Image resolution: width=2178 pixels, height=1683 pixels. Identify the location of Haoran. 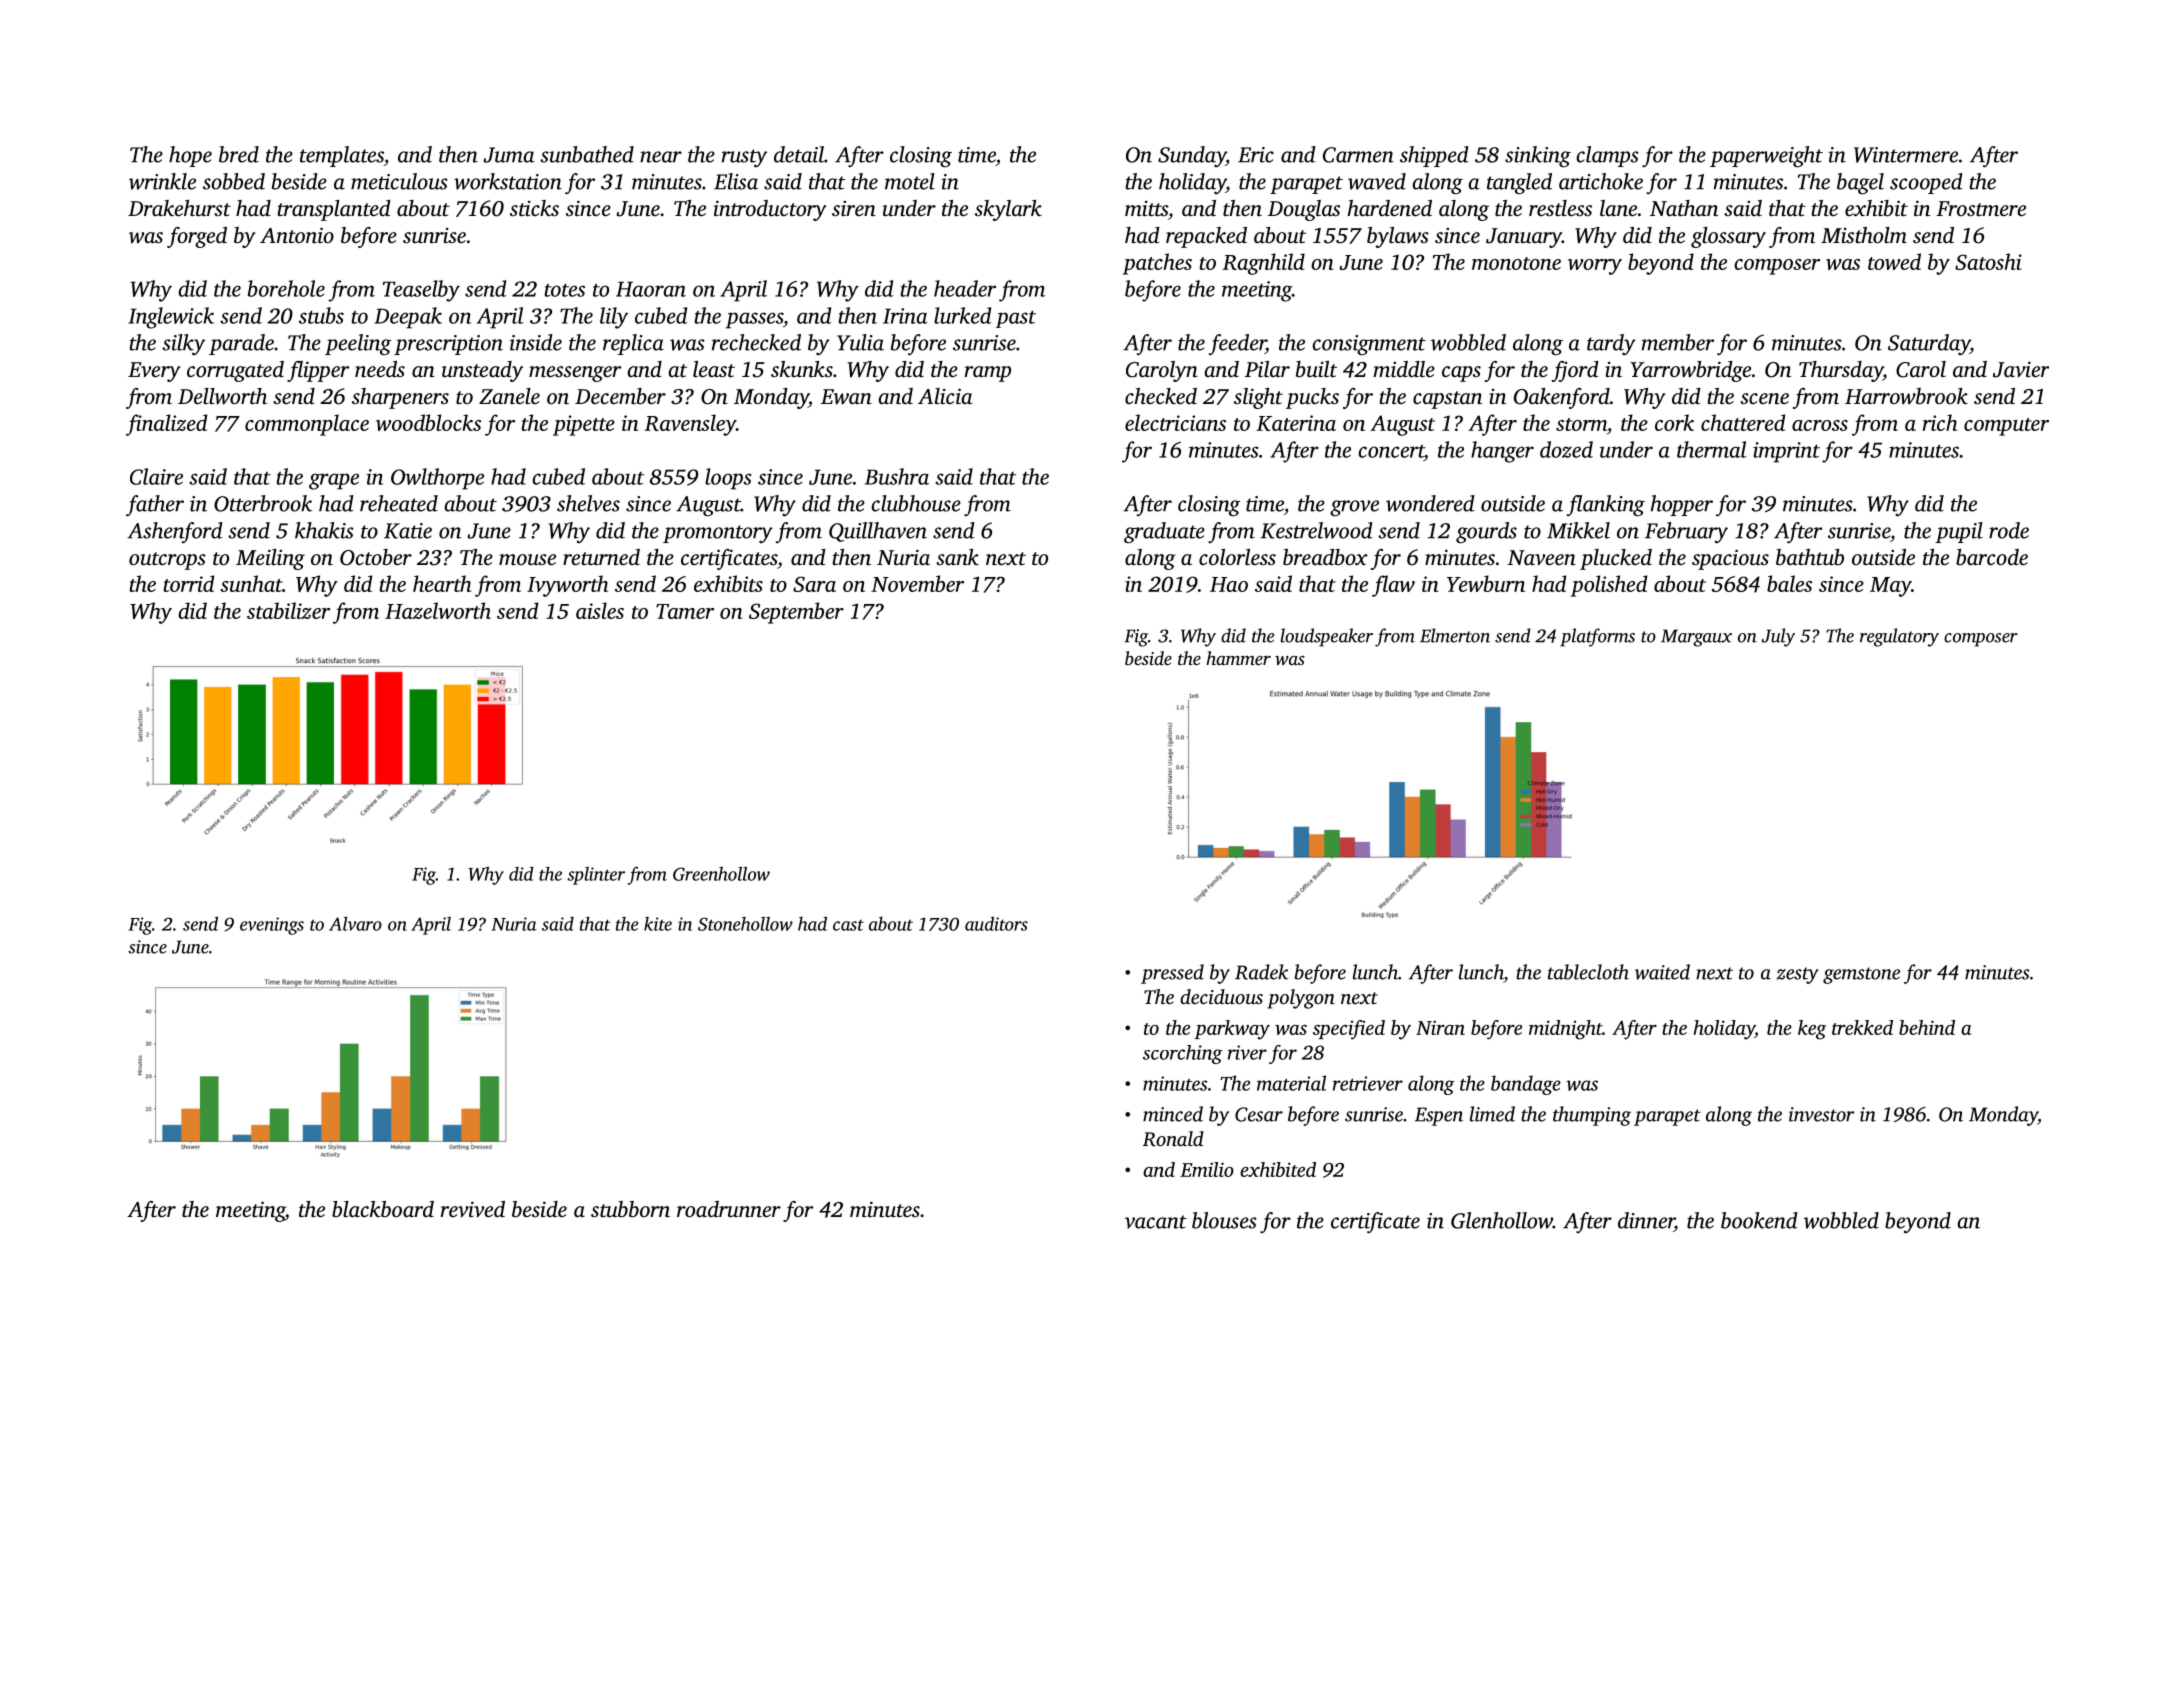
(651, 289).
